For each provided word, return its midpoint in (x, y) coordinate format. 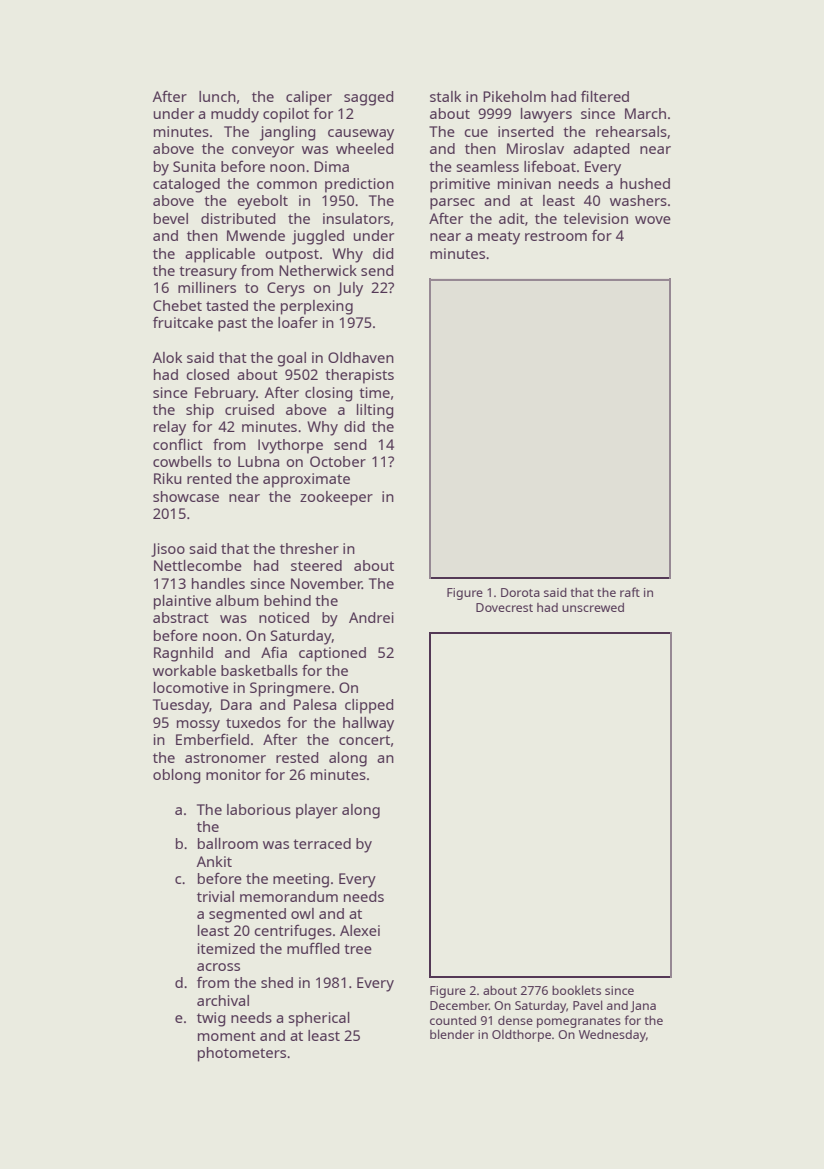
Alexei (360, 930)
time (374, 392)
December (459, 1005)
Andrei (371, 617)
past (232, 325)
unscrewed (593, 607)
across (218, 967)
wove (653, 220)
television (595, 218)
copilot (286, 115)
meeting (301, 880)
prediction (359, 185)
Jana (643, 1007)
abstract (181, 617)
